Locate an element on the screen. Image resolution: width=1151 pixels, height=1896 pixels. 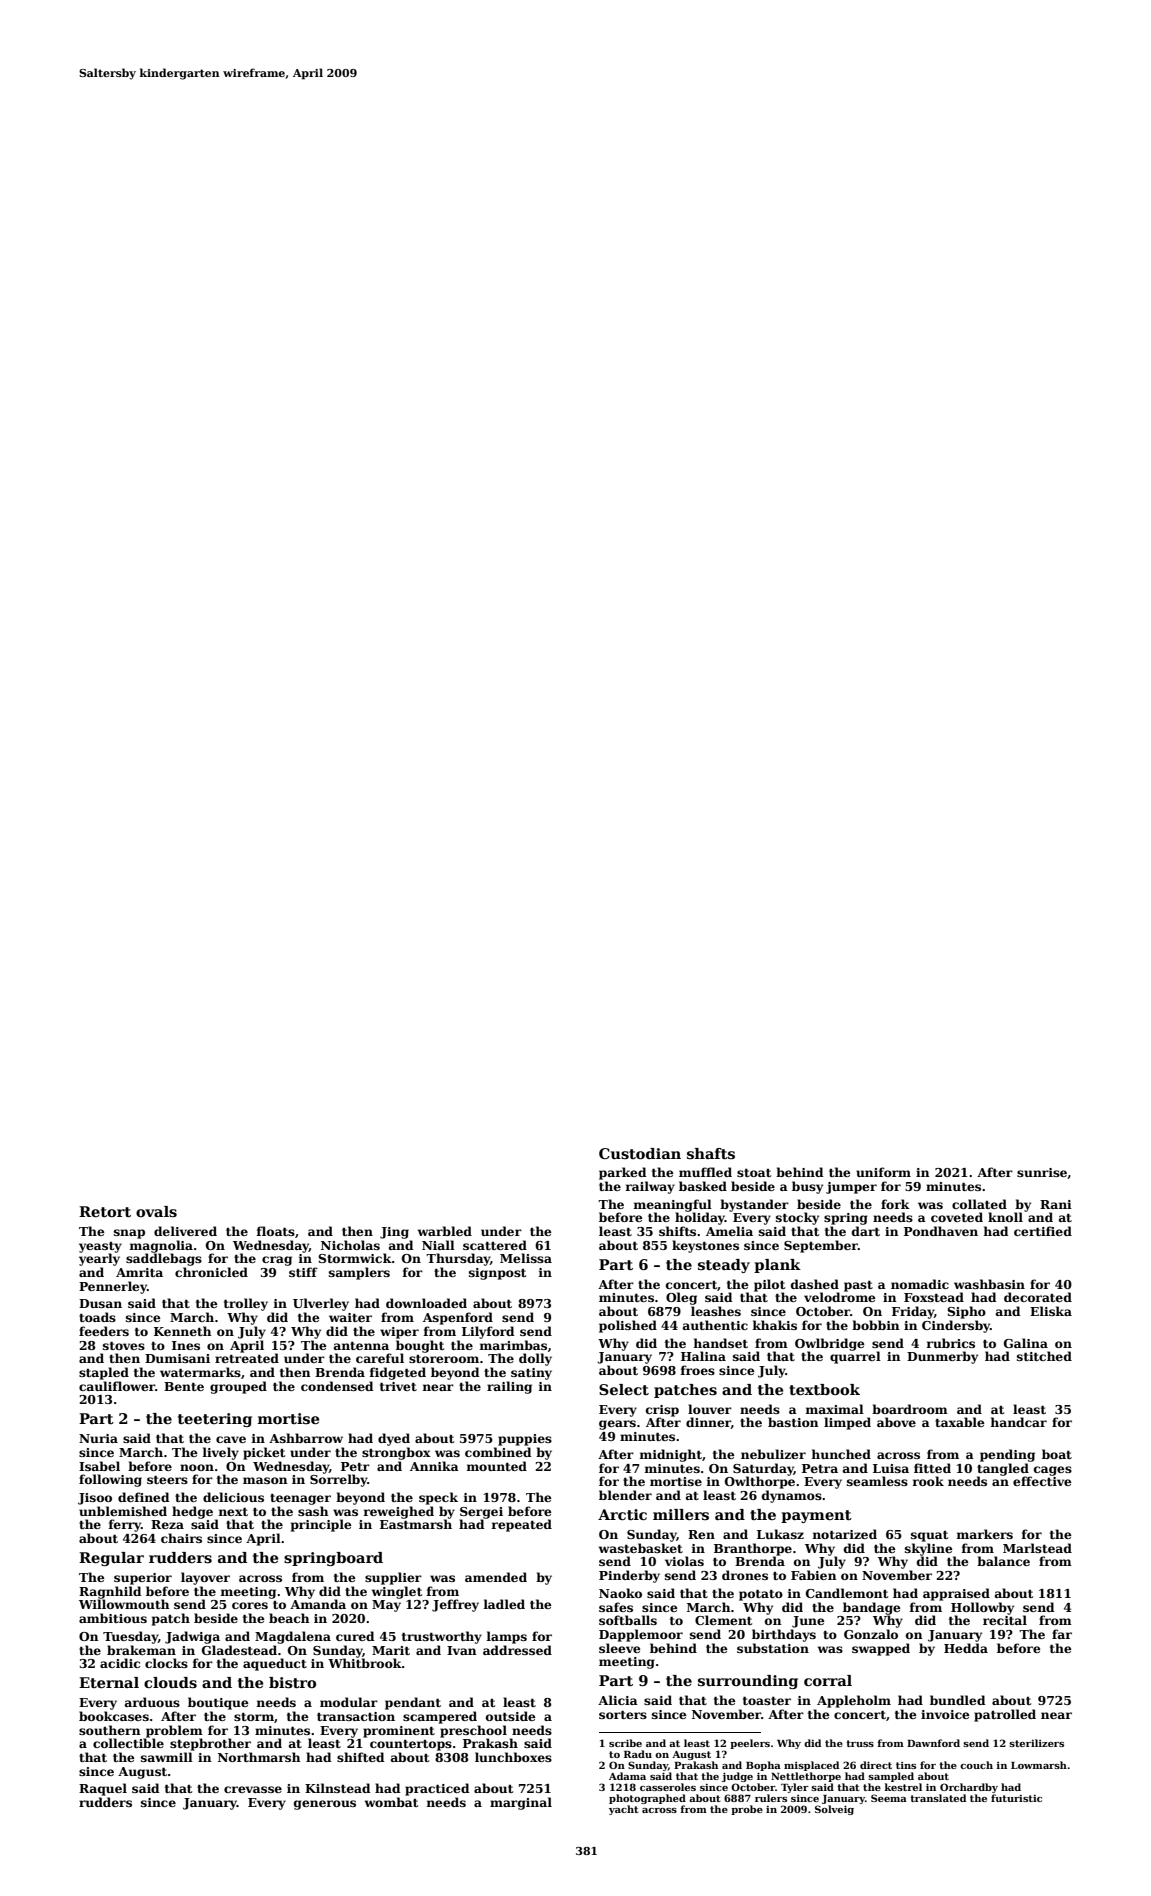
downloaded is located at coordinates (426, 1303).
